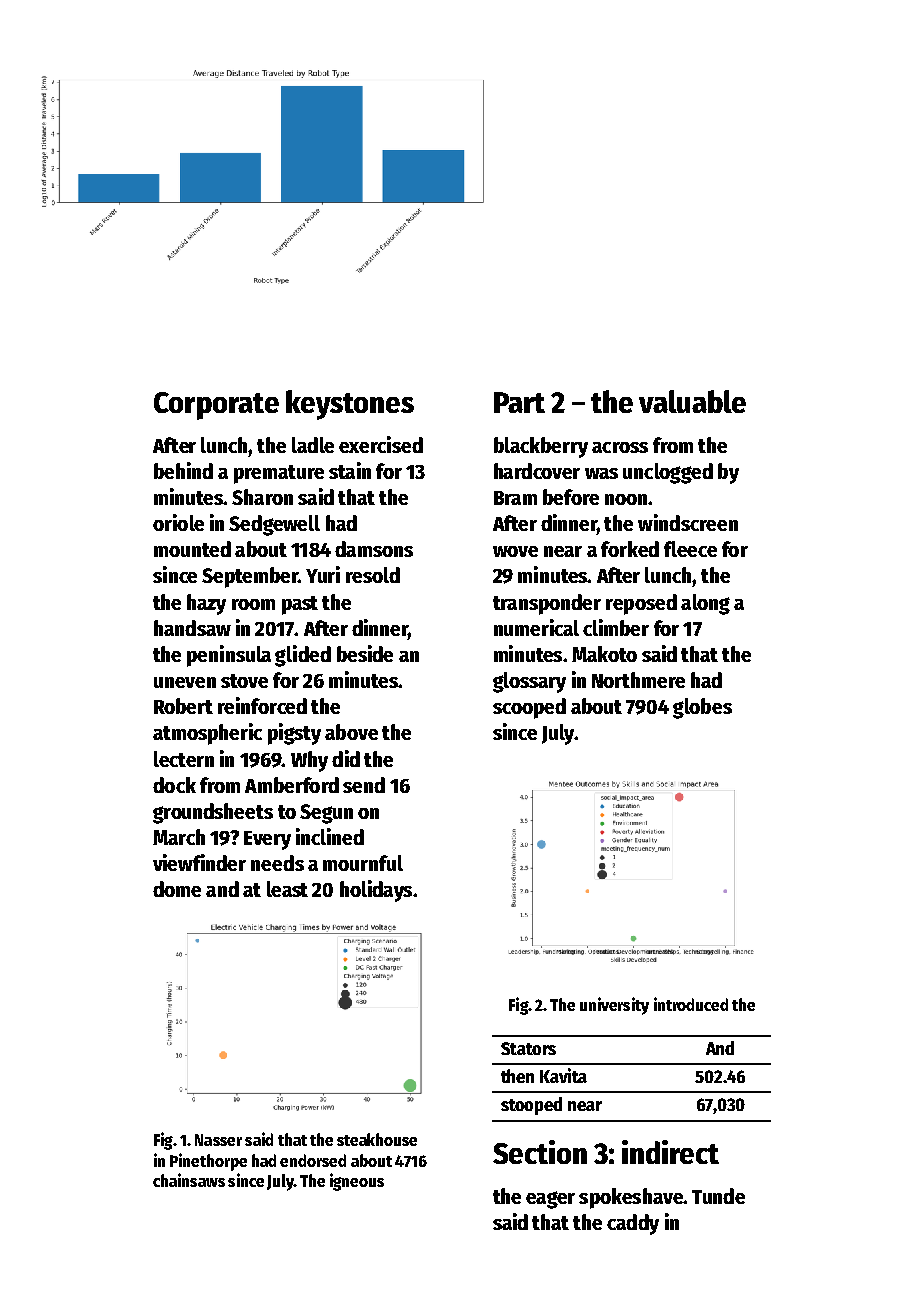 This screenshot has height=1311, width=924. Describe the element at coordinates (692, 401) in the screenshot. I see `valuable` at that location.
